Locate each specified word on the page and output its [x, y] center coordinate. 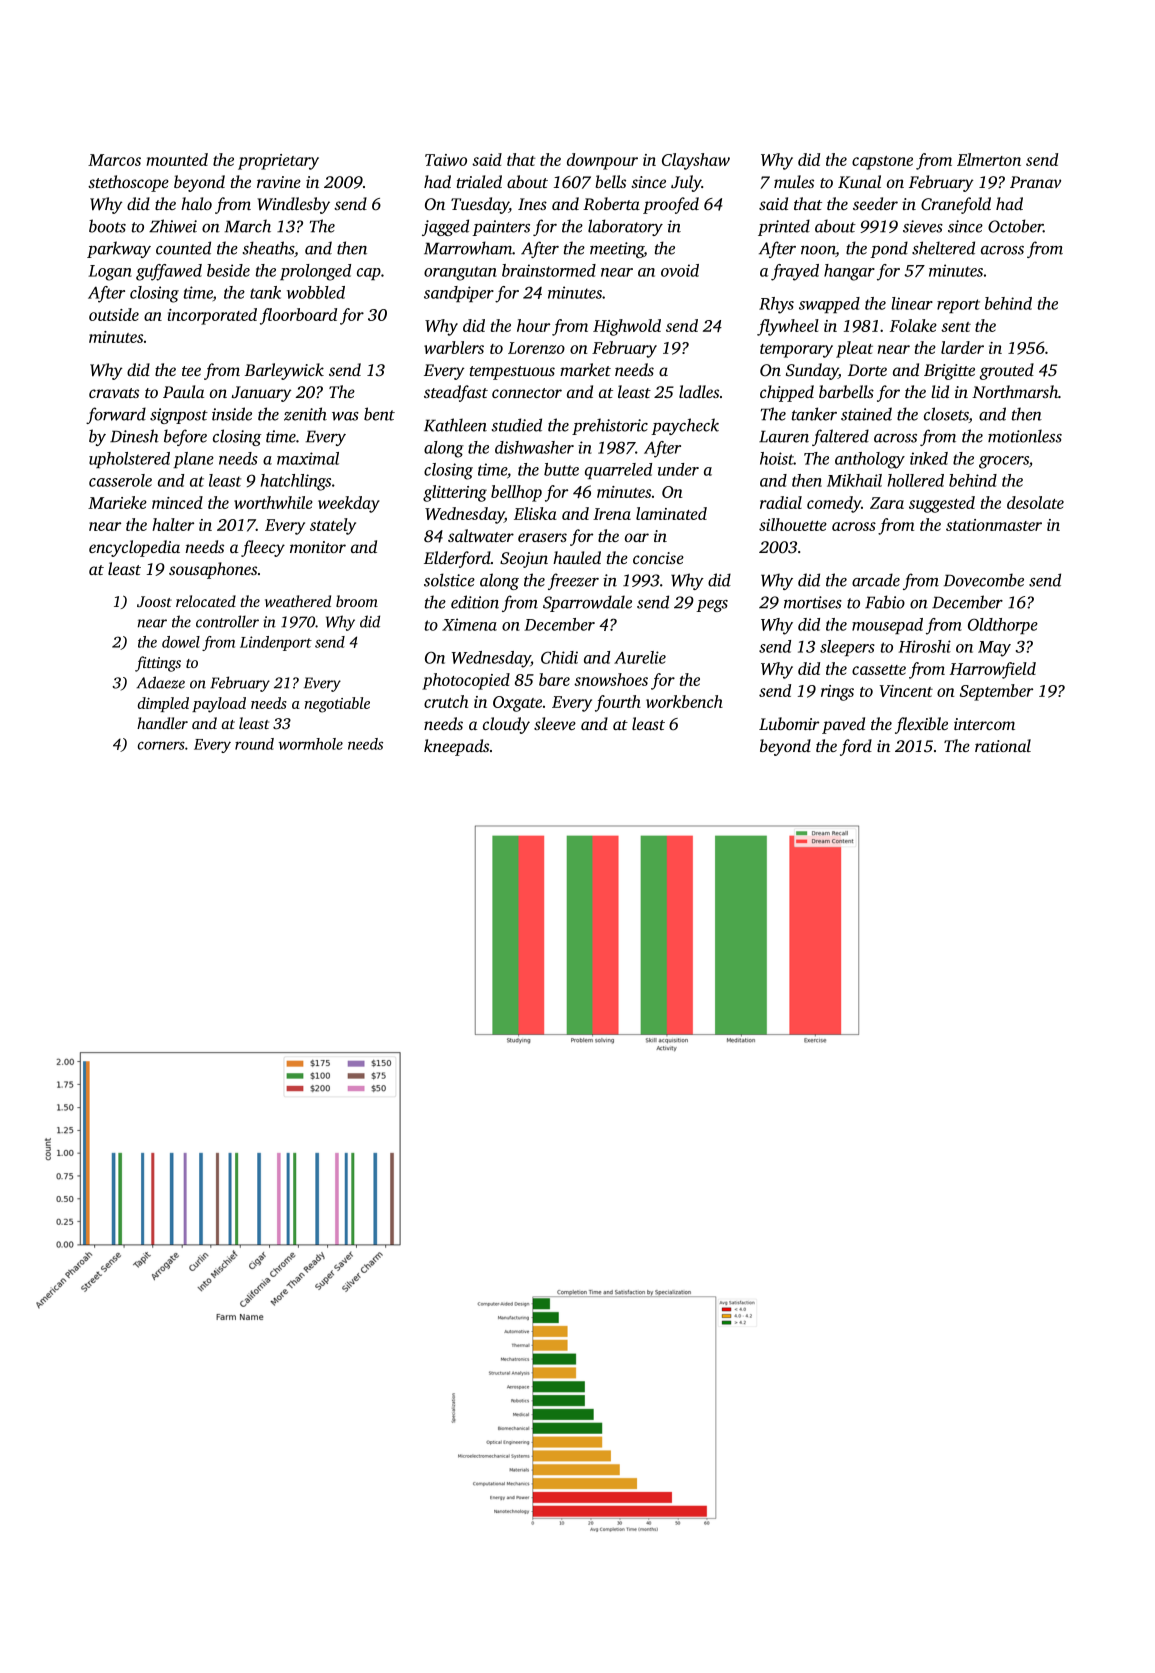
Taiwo [446, 160]
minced [177, 502]
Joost [154, 601]
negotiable [337, 705]
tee [191, 371]
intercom [984, 724]
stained [866, 414]
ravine [279, 182]
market [585, 369]
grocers [1004, 462]
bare [554, 679]
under [678, 469]
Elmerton [989, 159]
